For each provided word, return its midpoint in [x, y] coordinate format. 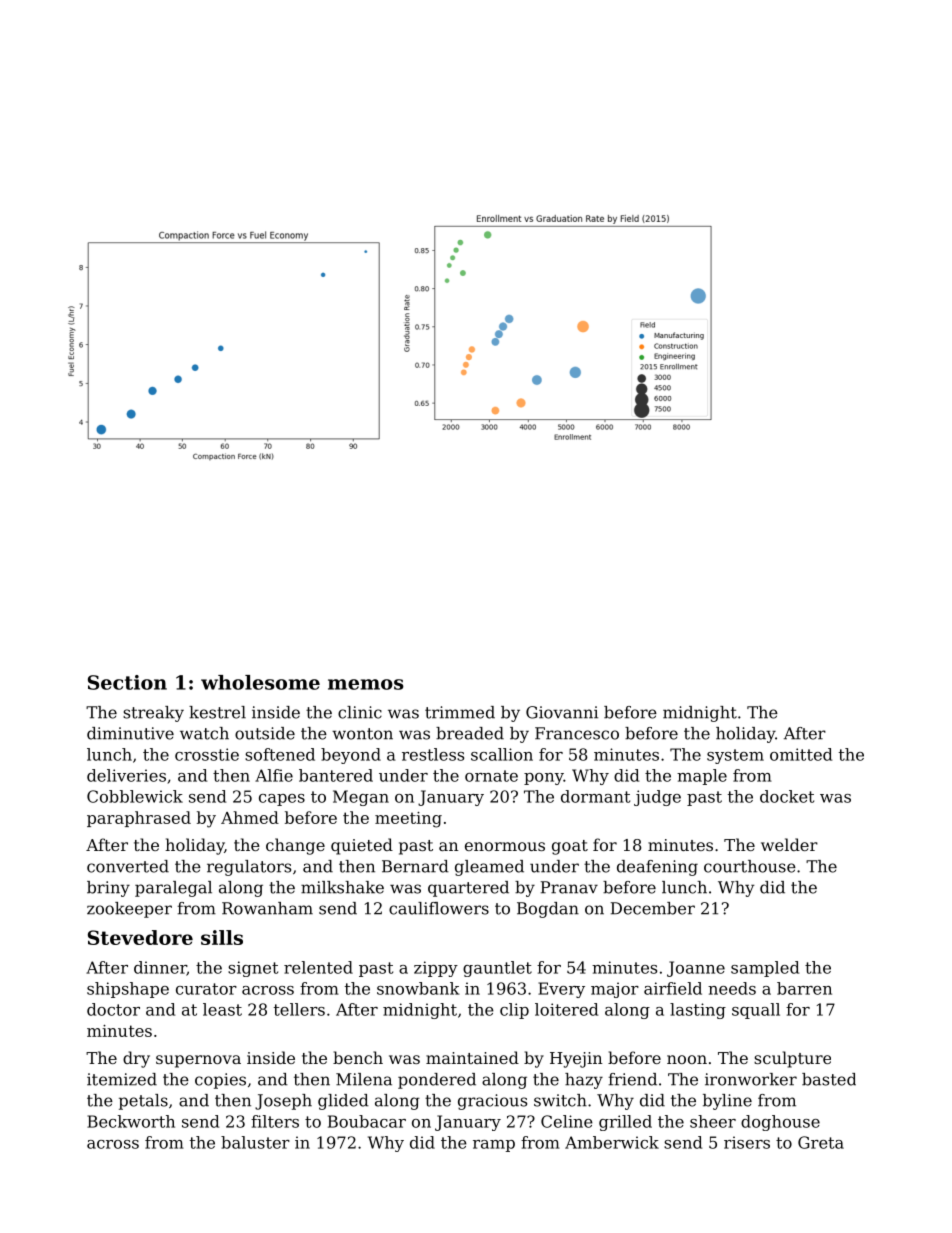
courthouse [750, 866]
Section [127, 682]
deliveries [126, 775]
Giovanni [562, 712]
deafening [657, 868]
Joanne [696, 969]
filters [275, 1121]
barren [804, 988]
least [222, 1009]
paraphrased [139, 819]
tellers [299, 1009]
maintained [472, 1057]
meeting [408, 820]
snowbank [418, 988]
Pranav [569, 887]
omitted [801, 754]
